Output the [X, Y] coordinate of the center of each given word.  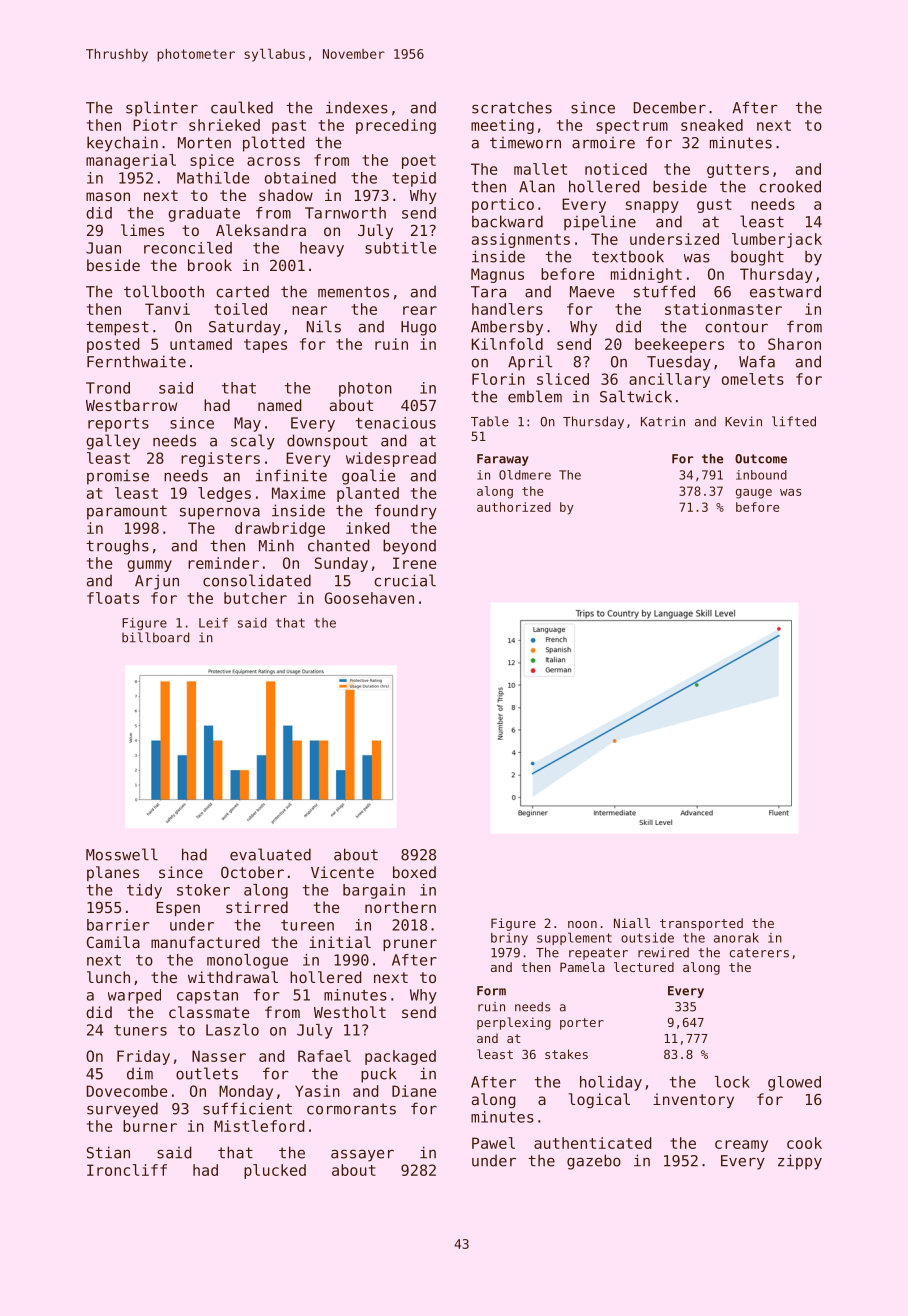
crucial [405, 580]
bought [757, 258]
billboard [155, 637]
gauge [754, 494]
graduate [204, 214]
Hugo [418, 328]
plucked [275, 1171]
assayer [362, 1156]
